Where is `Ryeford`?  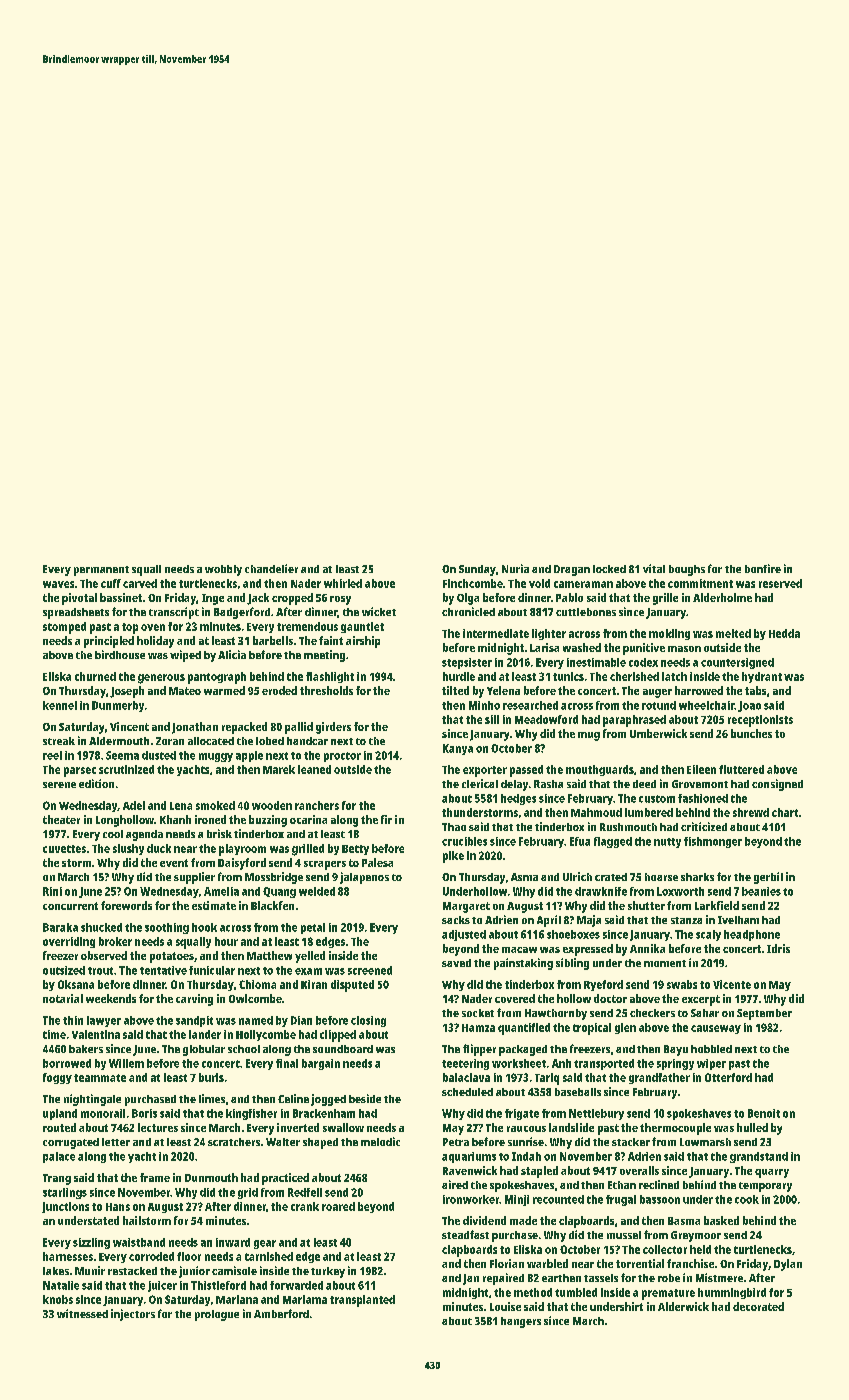
Ryeford is located at coordinates (603, 985).
